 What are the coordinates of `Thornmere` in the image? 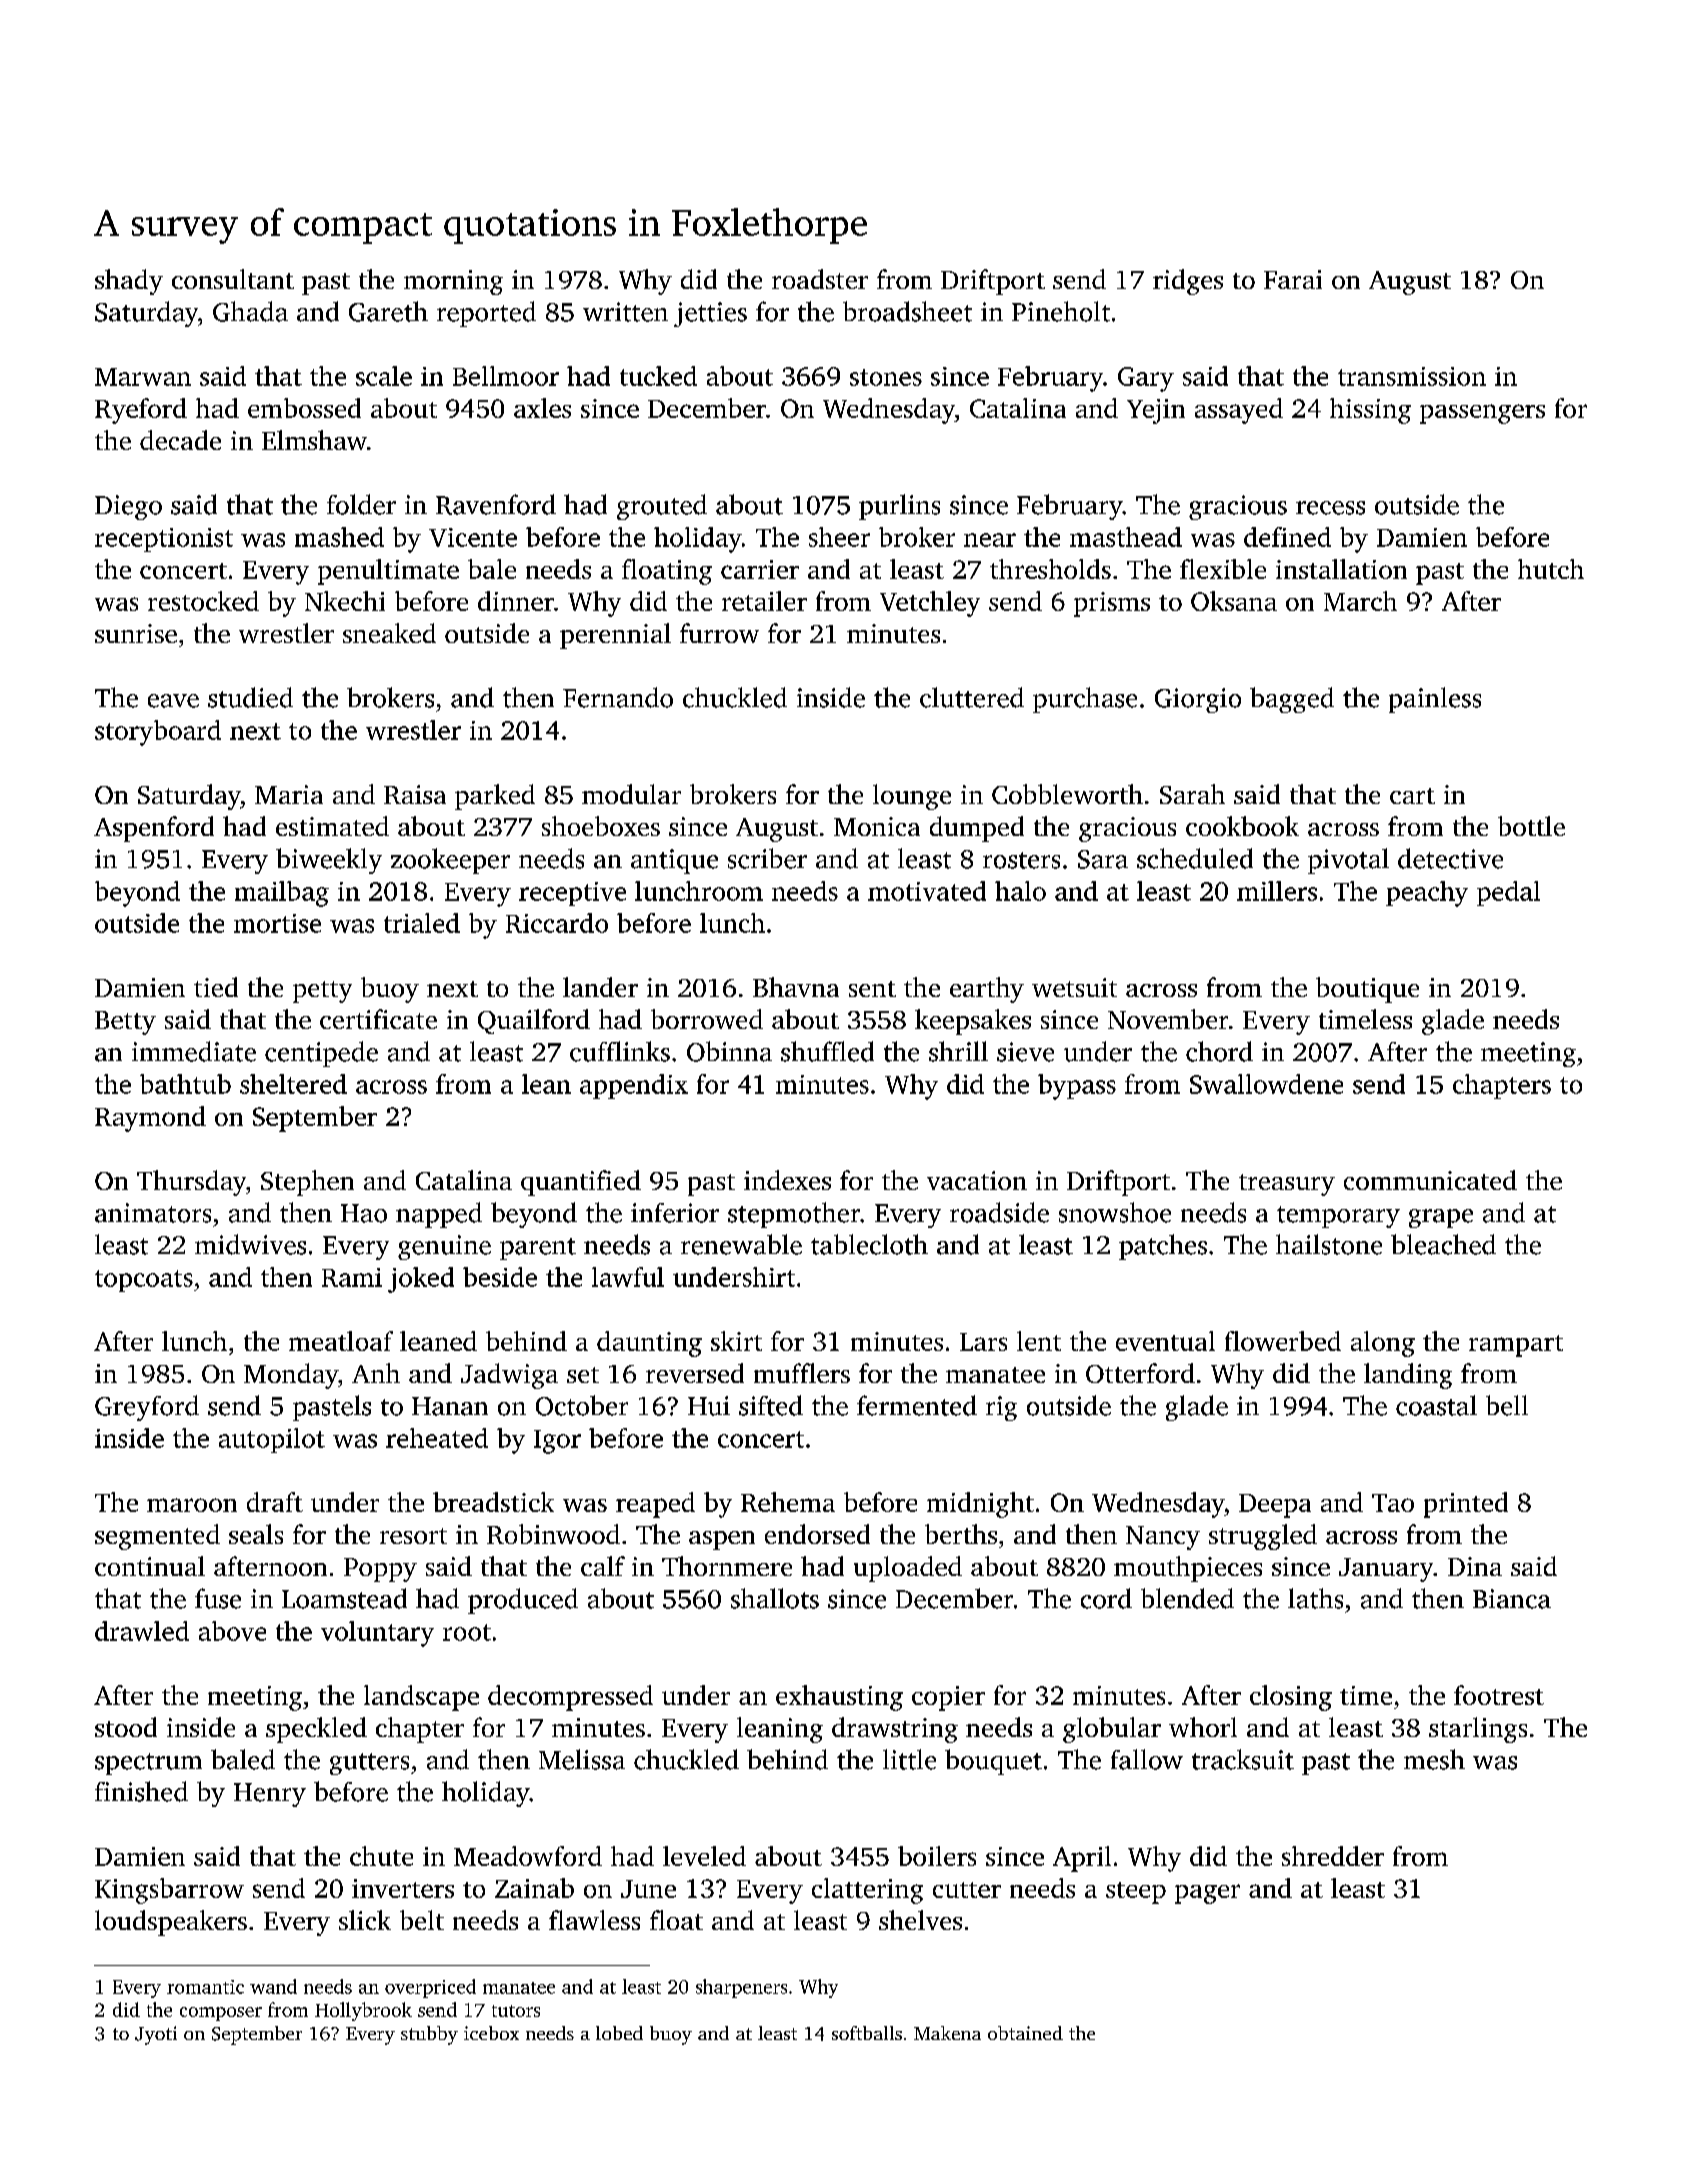 It's located at (727, 1566).
